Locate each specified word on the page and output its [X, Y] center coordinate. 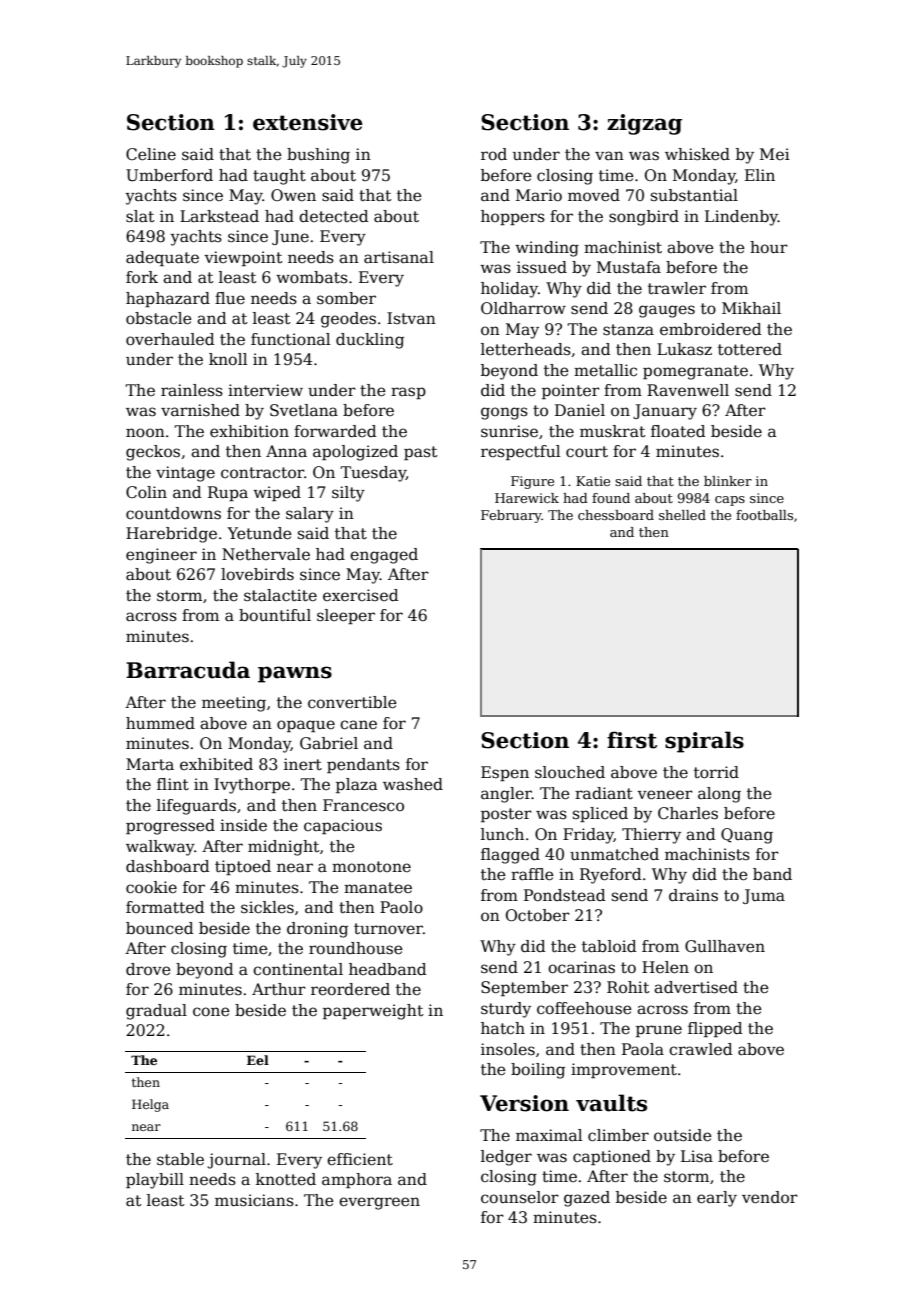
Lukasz [684, 349]
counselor [520, 1197]
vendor [770, 1197]
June [290, 237]
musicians [254, 1200]
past [420, 453]
